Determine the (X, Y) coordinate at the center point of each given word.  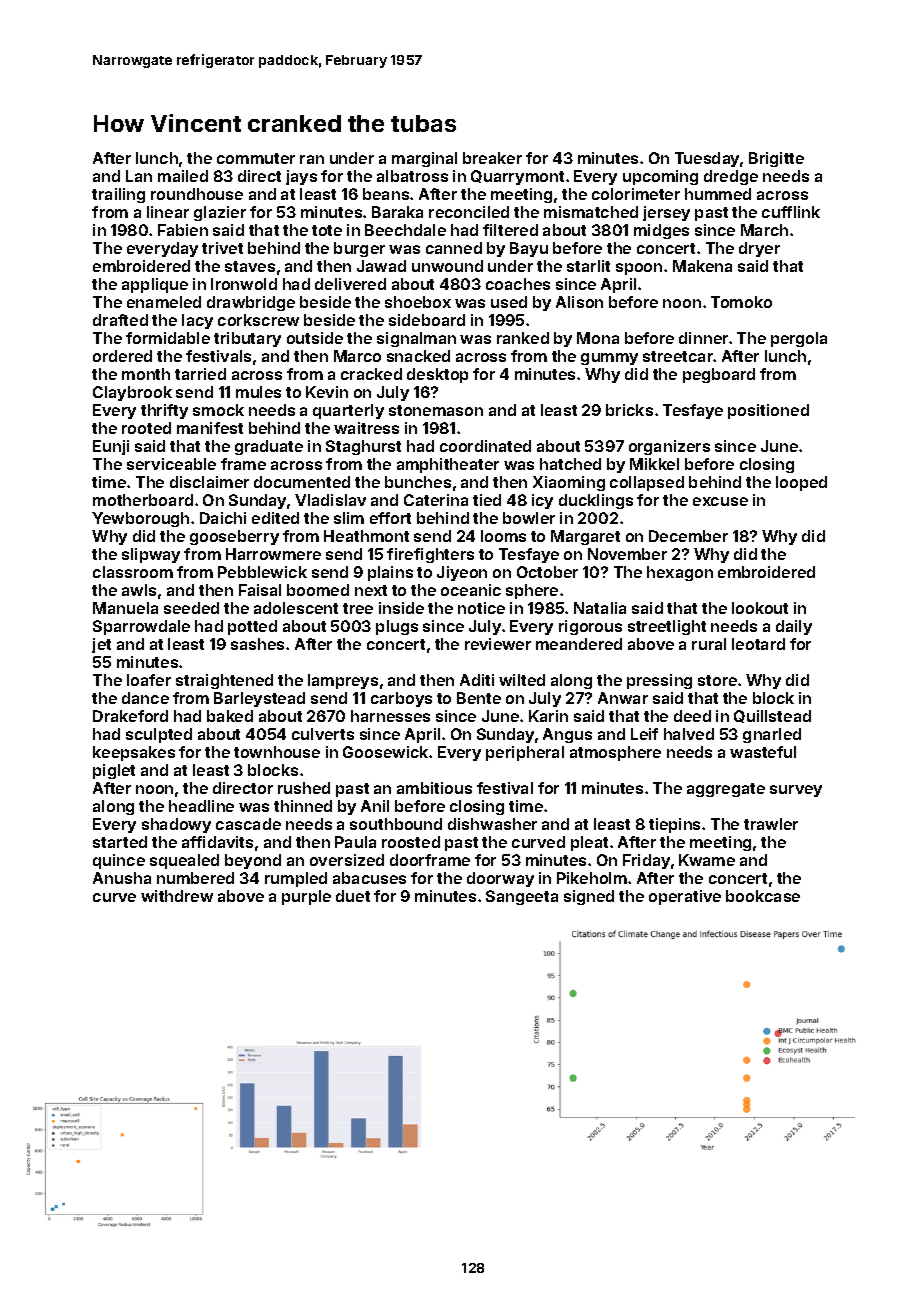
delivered (350, 284)
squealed (184, 861)
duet (353, 896)
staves (250, 266)
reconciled (469, 212)
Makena (702, 266)
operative (685, 897)
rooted (146, 428)
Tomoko (741, 302)
